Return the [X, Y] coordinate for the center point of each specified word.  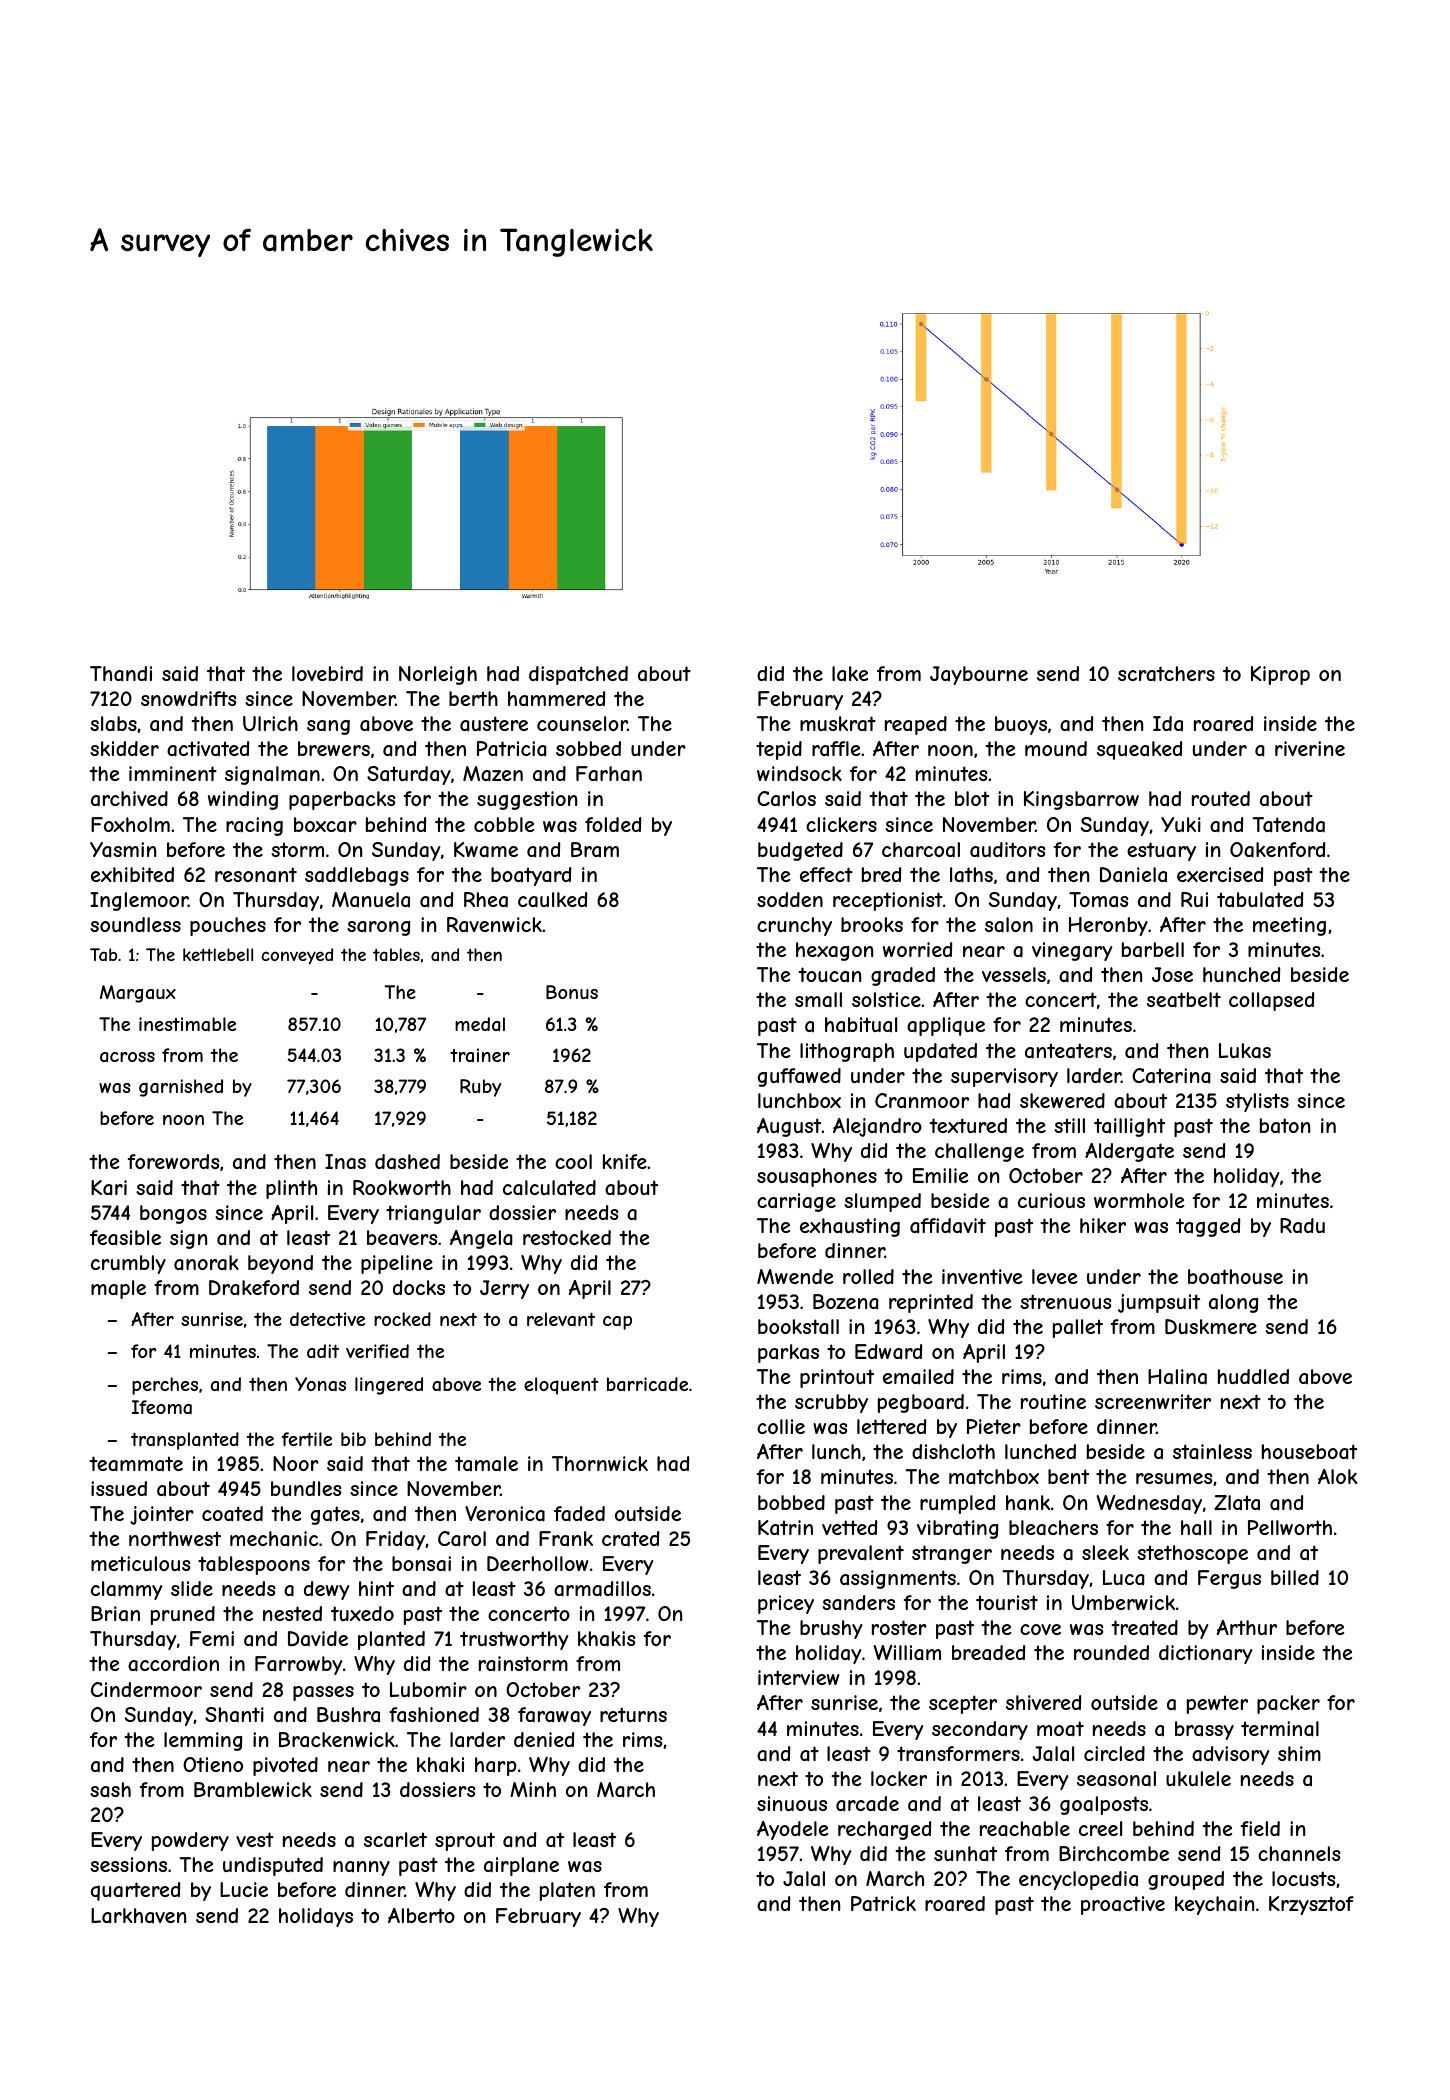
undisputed [273, 1866]
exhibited [132, 874]
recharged [884, 1830]
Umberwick [1123, 1602]
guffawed [799, 1077]
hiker [1103, 1225]
